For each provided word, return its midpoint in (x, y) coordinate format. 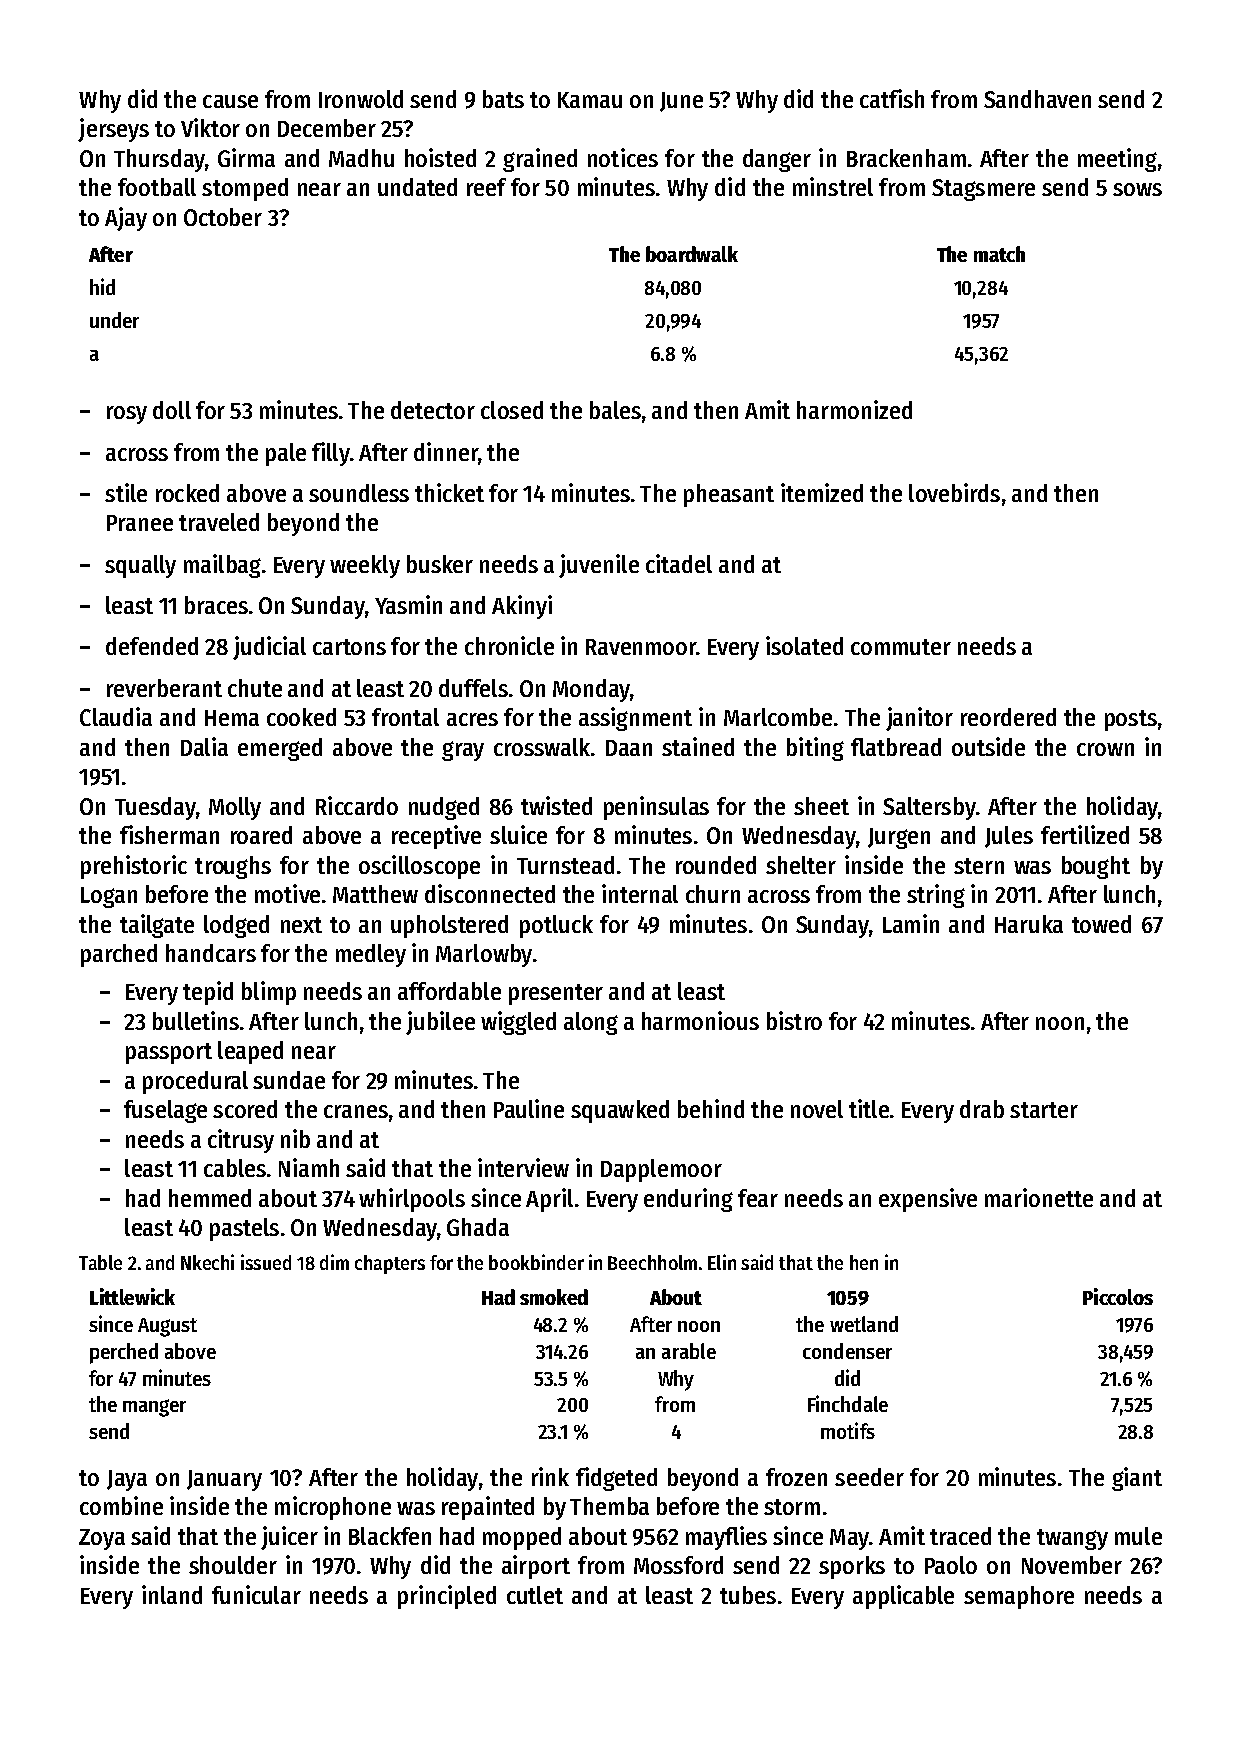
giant (1137, 1479)
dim (334, 1262)
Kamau (590, 100)
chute (255, 688)
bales (615, 410)
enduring (688, 1200)
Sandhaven (1037, 99)
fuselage (165, 1111)
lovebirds (954, 492)
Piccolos (1118, 1296)
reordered (1008, 717)
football (157, 187)
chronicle (509, 645)
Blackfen (390, 1536)
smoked (554, 1297)
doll (172, 410)
